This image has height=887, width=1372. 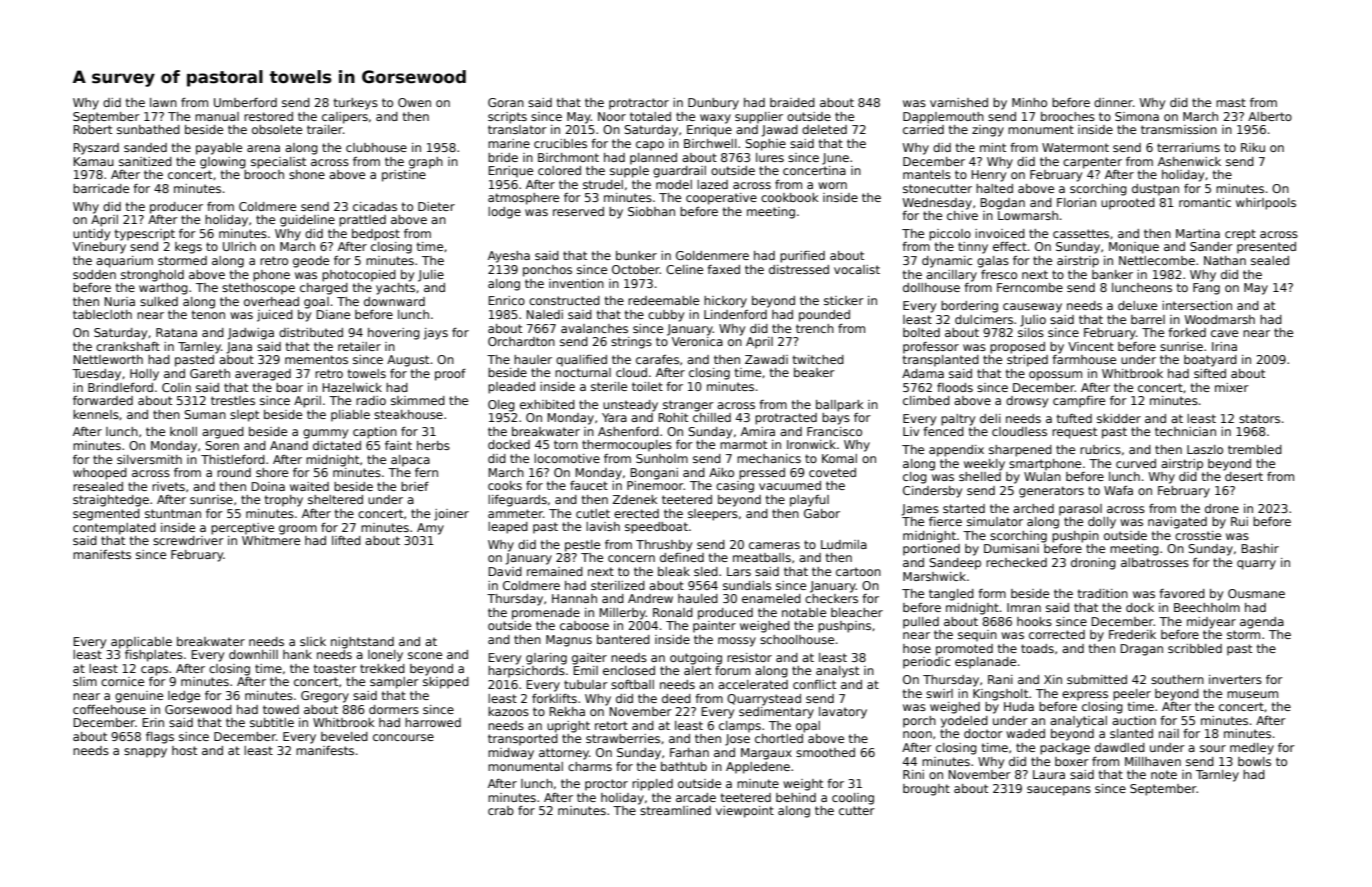 I want to click on snappy, so click(x=145, y=753).
